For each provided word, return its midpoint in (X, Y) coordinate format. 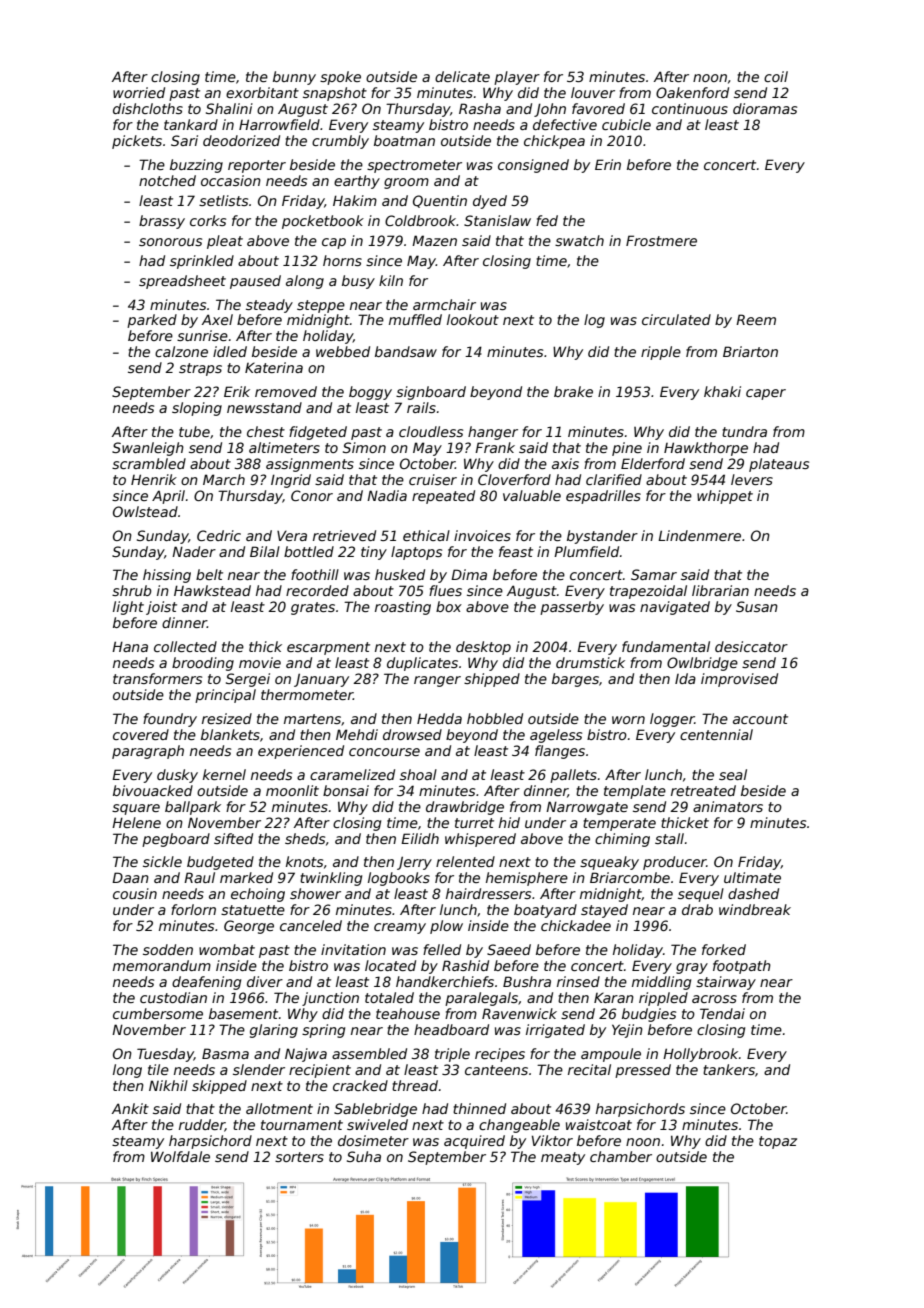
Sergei (248, 680)
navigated (675, 608)
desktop (483, 648)
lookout (473, 319)
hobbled (495, 718)
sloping (197, 409)
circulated (676, 319)
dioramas (765, 108)
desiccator (751, 646)
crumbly (340, 142)
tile (158, 1069)
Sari (184, 140)
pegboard (176, 840)
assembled (369, 1053)
